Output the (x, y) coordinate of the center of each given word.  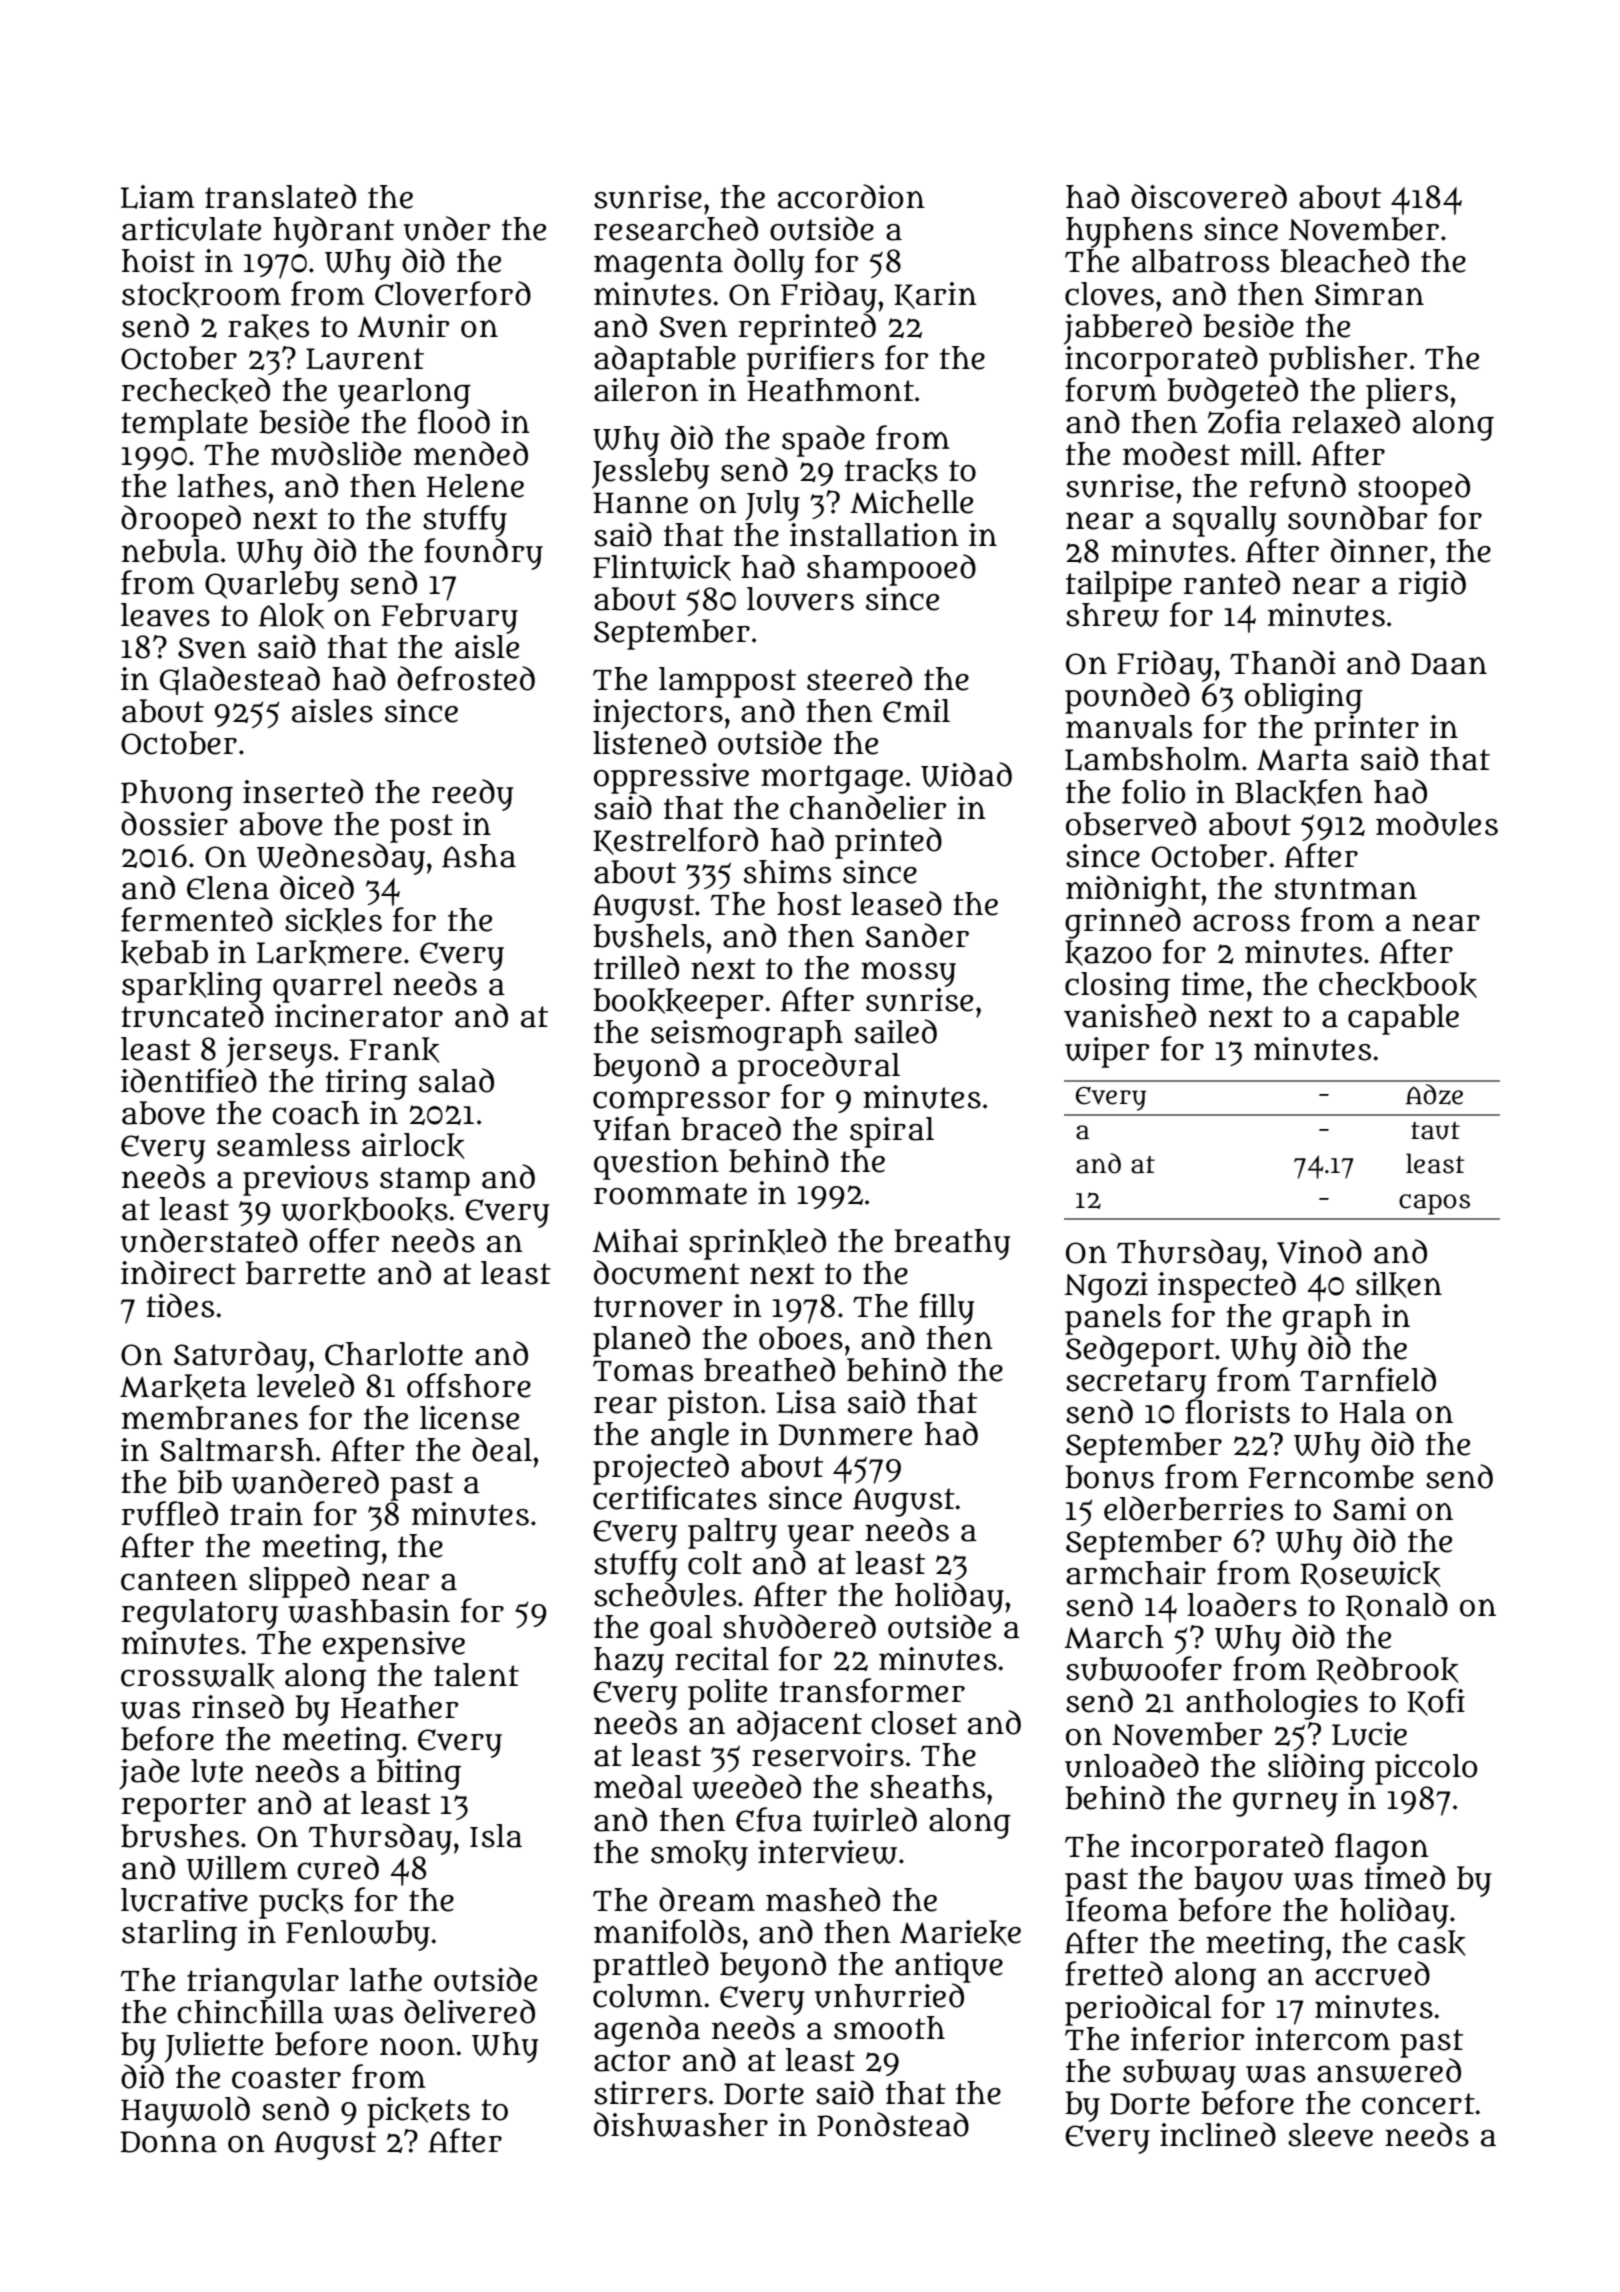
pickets (418, 2112)
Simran (1369, 294)
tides (180, 1305)
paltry (732, 1533)
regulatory (200, 1614)
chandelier (868, 807)
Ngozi (1106, 1287)
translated (280, 196)
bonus (1109, 1477)
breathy (952, 1244)
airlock (413, 1146)
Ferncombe (1331, 1477)
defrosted (466, 678)
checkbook (1398, 985)
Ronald (1397, 1606)
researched (676, 228)
